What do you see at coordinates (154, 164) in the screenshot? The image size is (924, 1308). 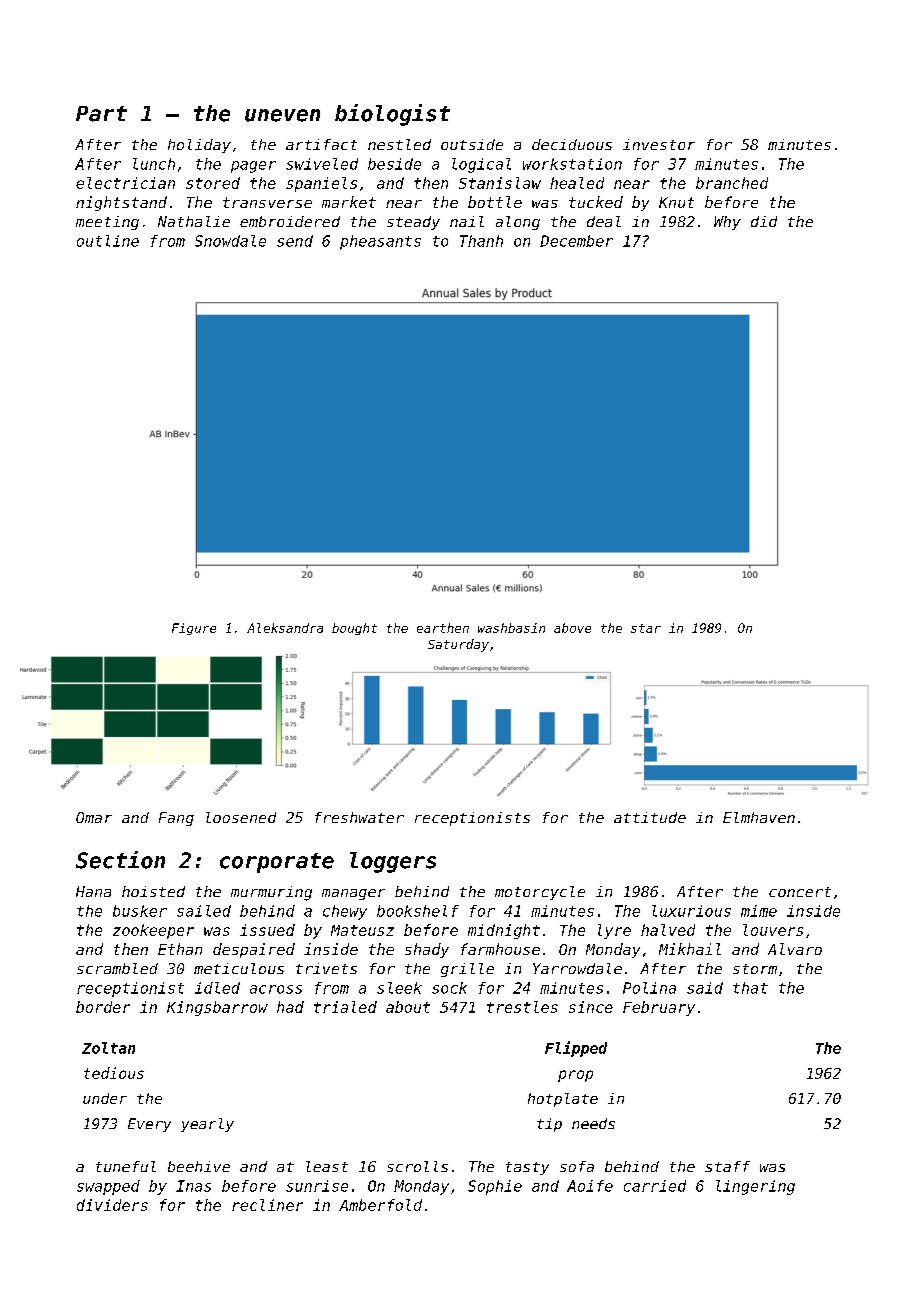 I see `lunch` at bounding box center [154, 164].
